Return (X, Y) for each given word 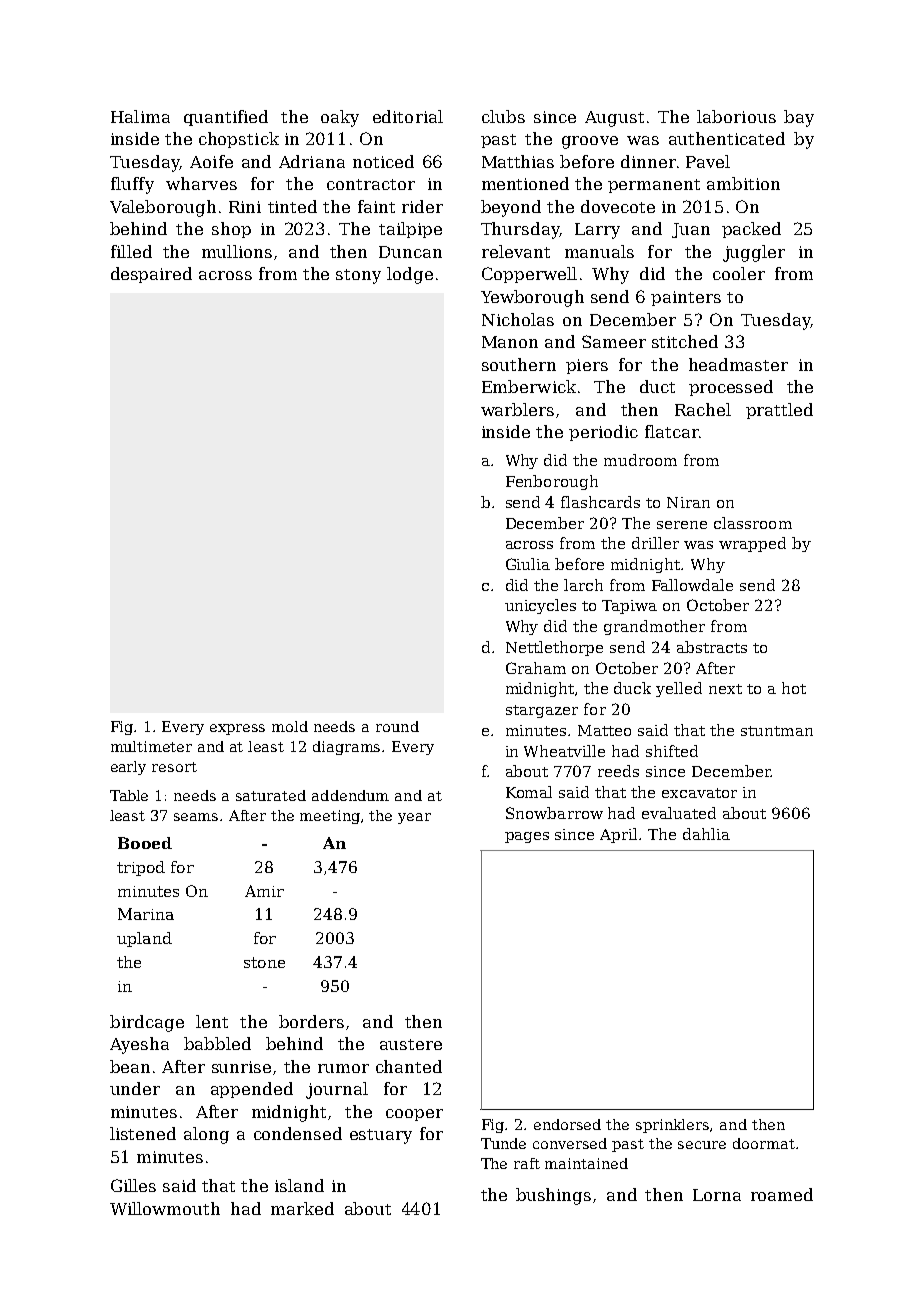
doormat (764, 1143)
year (414, 818)
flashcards (600, 502)
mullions (237, 251)
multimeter (151, 746)
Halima (140, 116)
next (725, 689)
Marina (146, 914)
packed (751, 230)
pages (527, 837)
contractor (371, 184)
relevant (516, 251)
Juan (691, 230)
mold (290, 726)
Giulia (528, 564)
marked (302, 1208)
